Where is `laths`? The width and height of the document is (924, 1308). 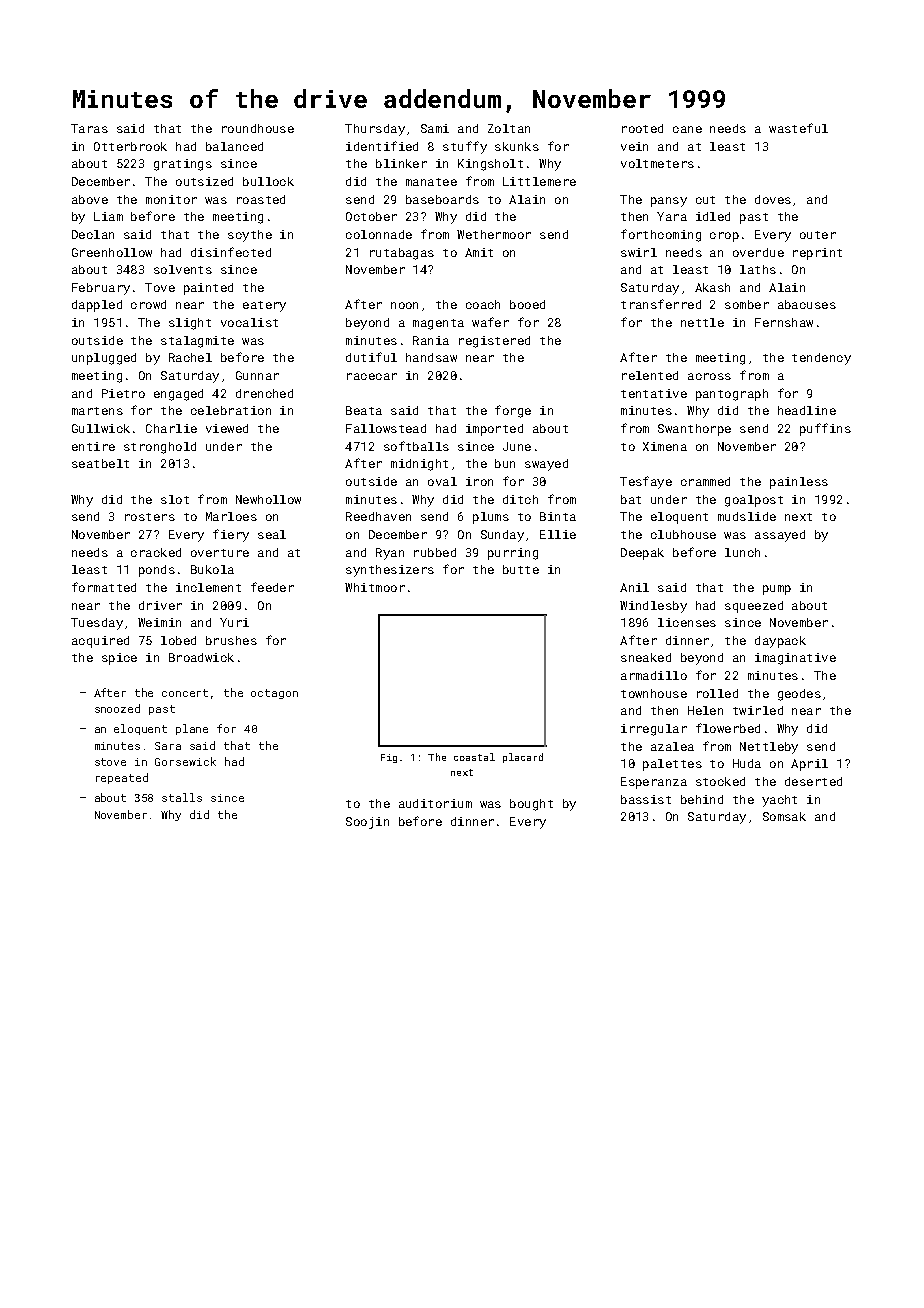
laths is located at coordinates (758, 269).
